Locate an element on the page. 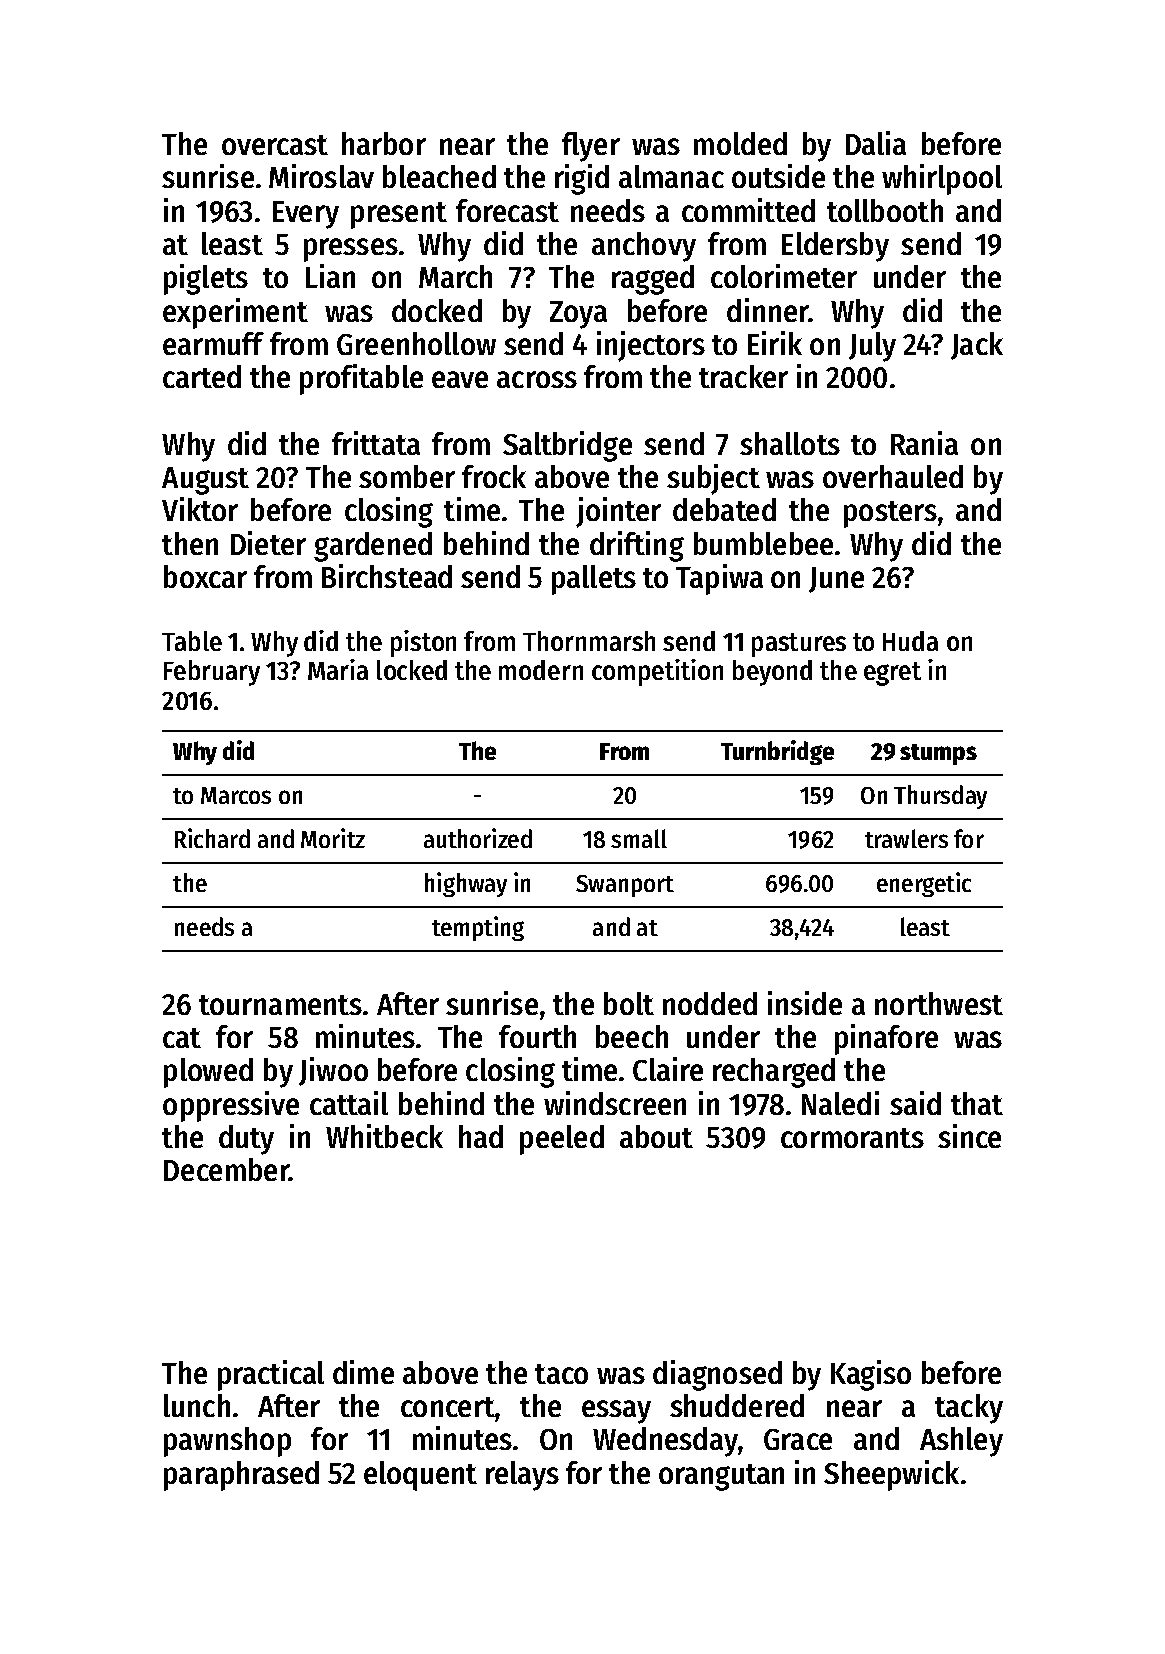  almanac is located at coordinates (671, 176).
